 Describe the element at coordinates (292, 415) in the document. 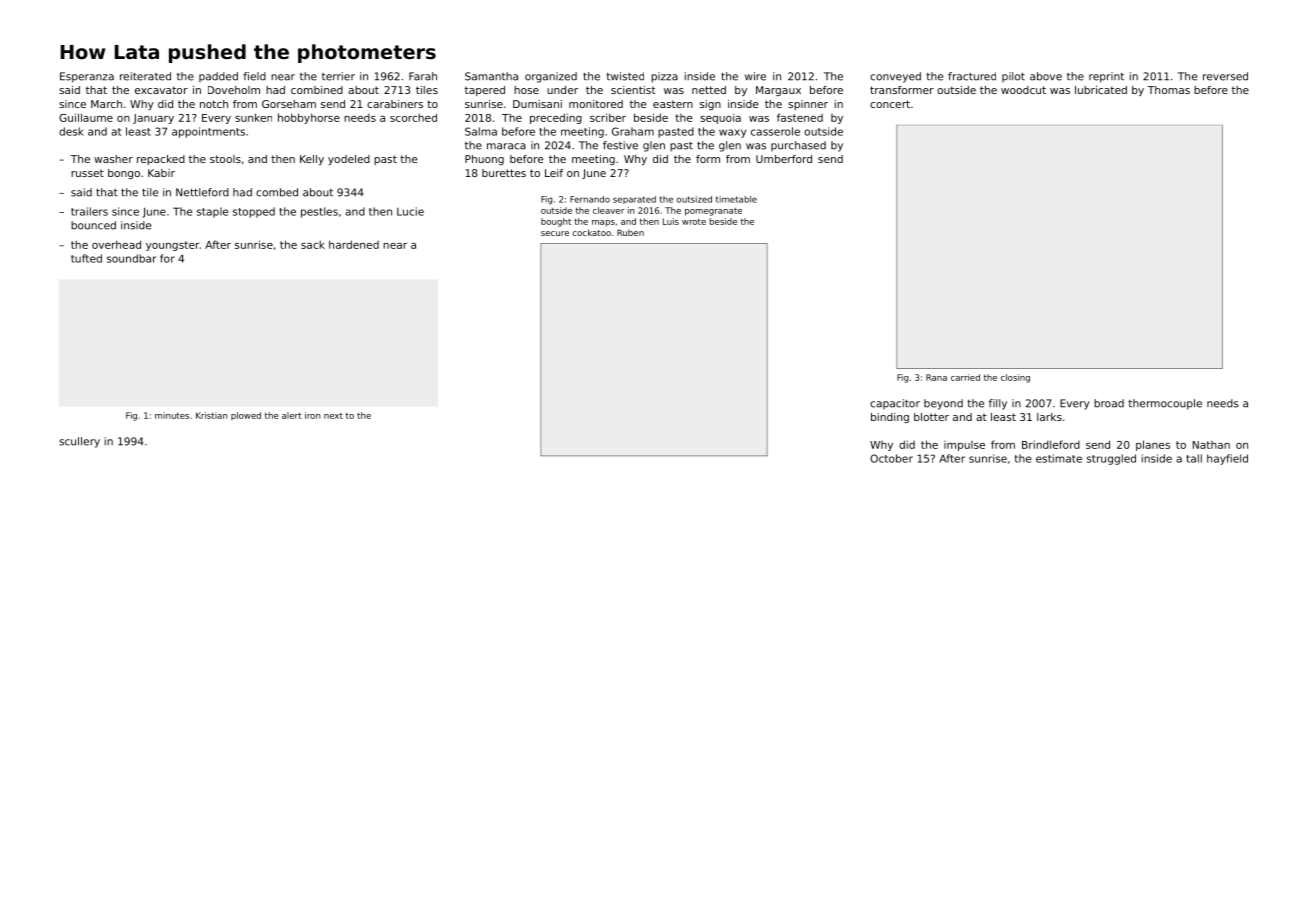

I see `alert` at that location.
